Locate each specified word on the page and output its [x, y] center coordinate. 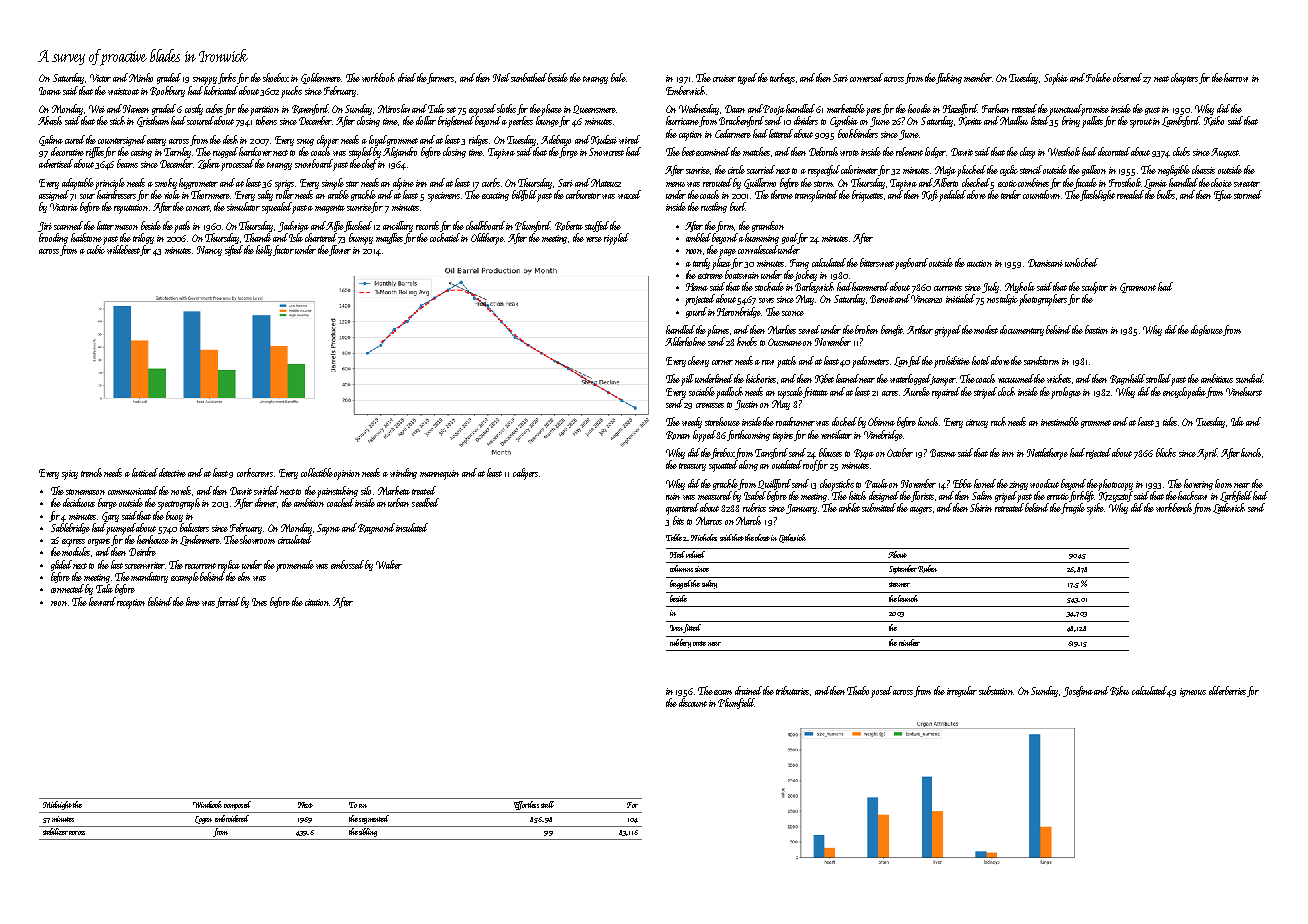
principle [110, 184]
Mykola [1020, 287]
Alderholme [685, 341]
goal [790, 238]
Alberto [946, 182]
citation [317, 602]
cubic [96, 249]
